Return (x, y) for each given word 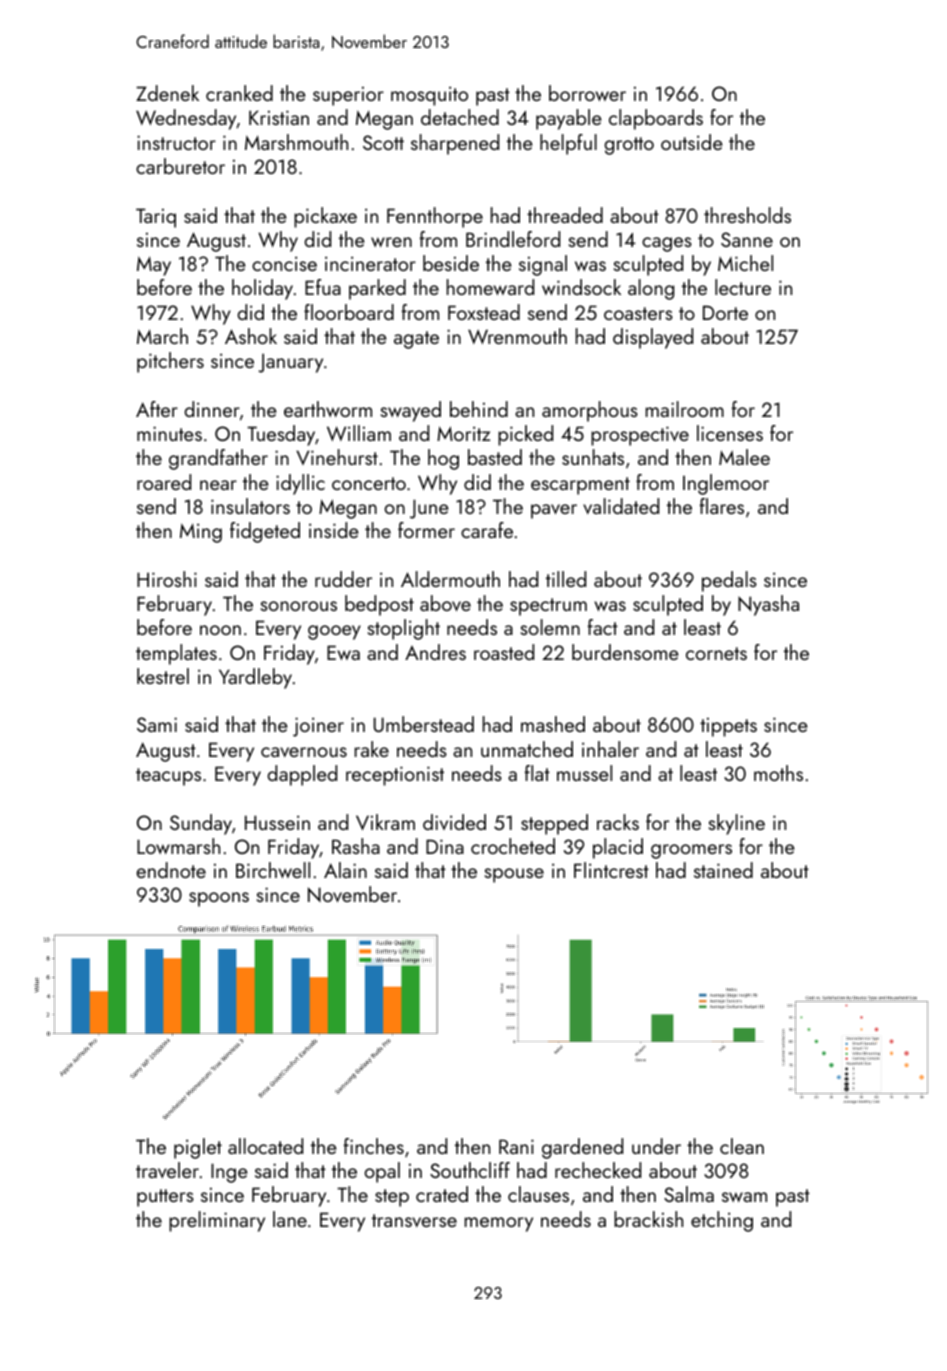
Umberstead (424, 724)
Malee (744, 457)
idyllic (300, 484)
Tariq (156, 218)
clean (742, 1146)
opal (382, 1172)
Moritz (463, 433)
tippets (728, 727)
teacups (168, 777)
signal (543, 265)
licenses (730, 433)
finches (374, 1146)
